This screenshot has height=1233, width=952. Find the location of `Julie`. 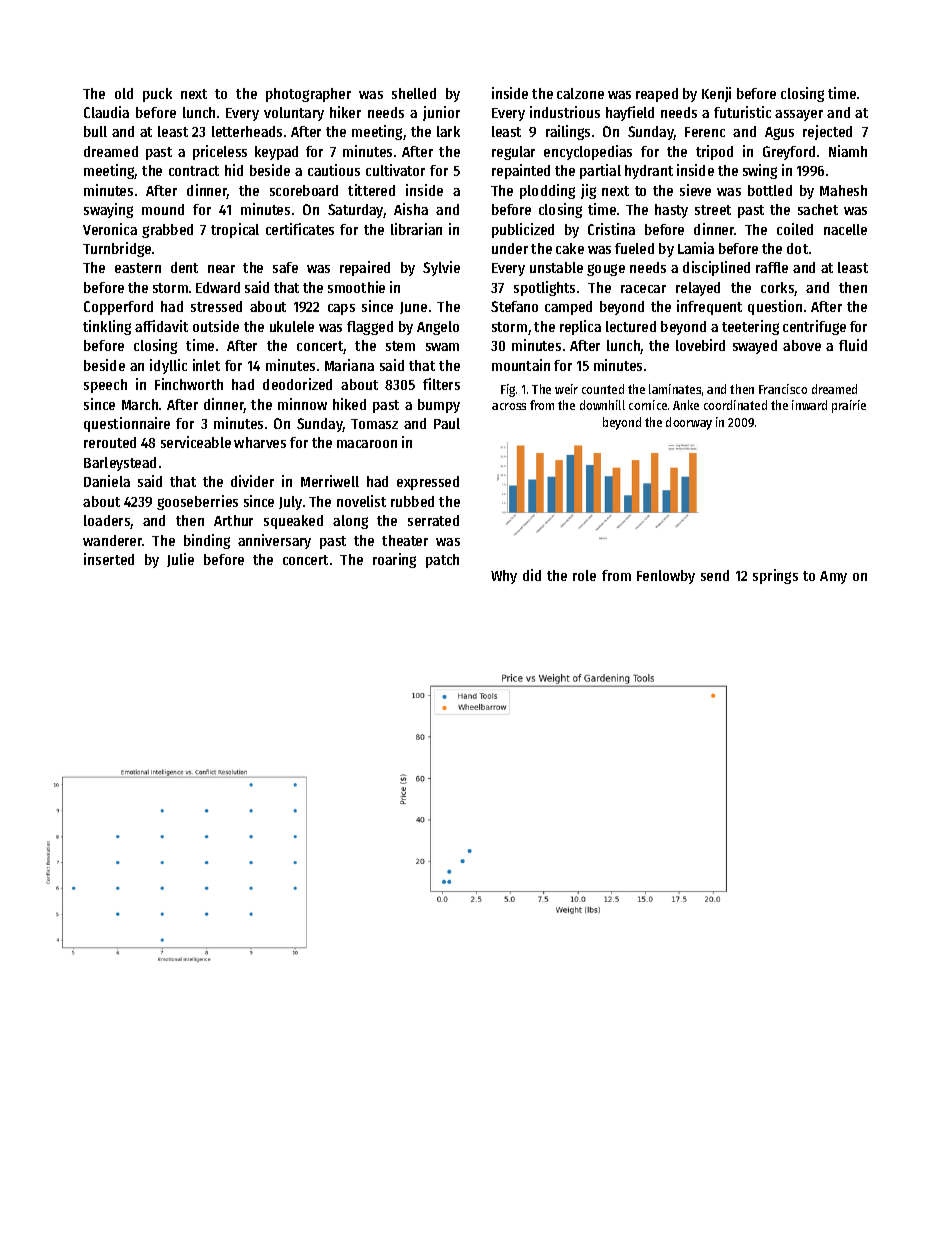

Julie is located at coordinates (180, 560).
